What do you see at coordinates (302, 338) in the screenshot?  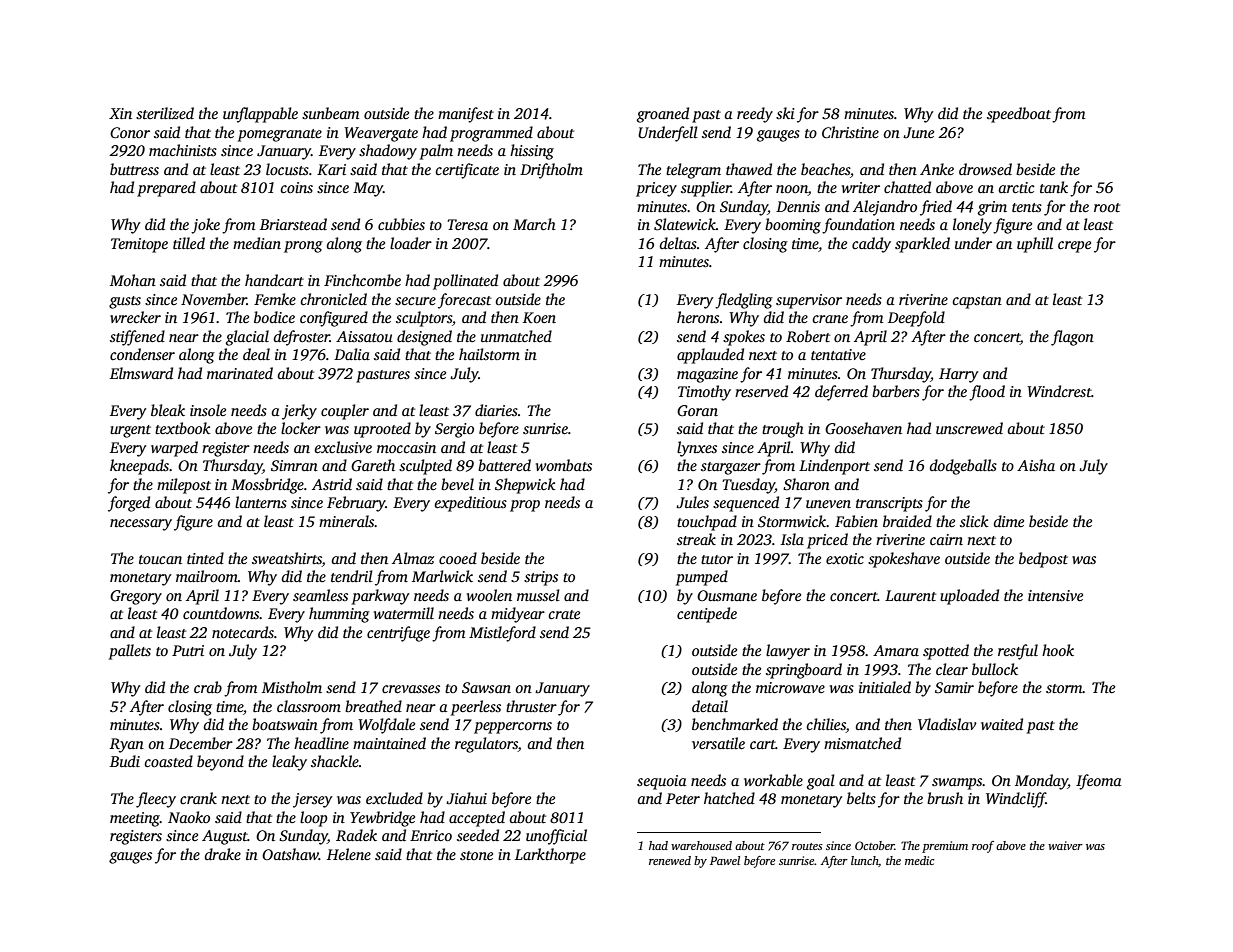 I see `defroster` at bounding box center [302, 338].
